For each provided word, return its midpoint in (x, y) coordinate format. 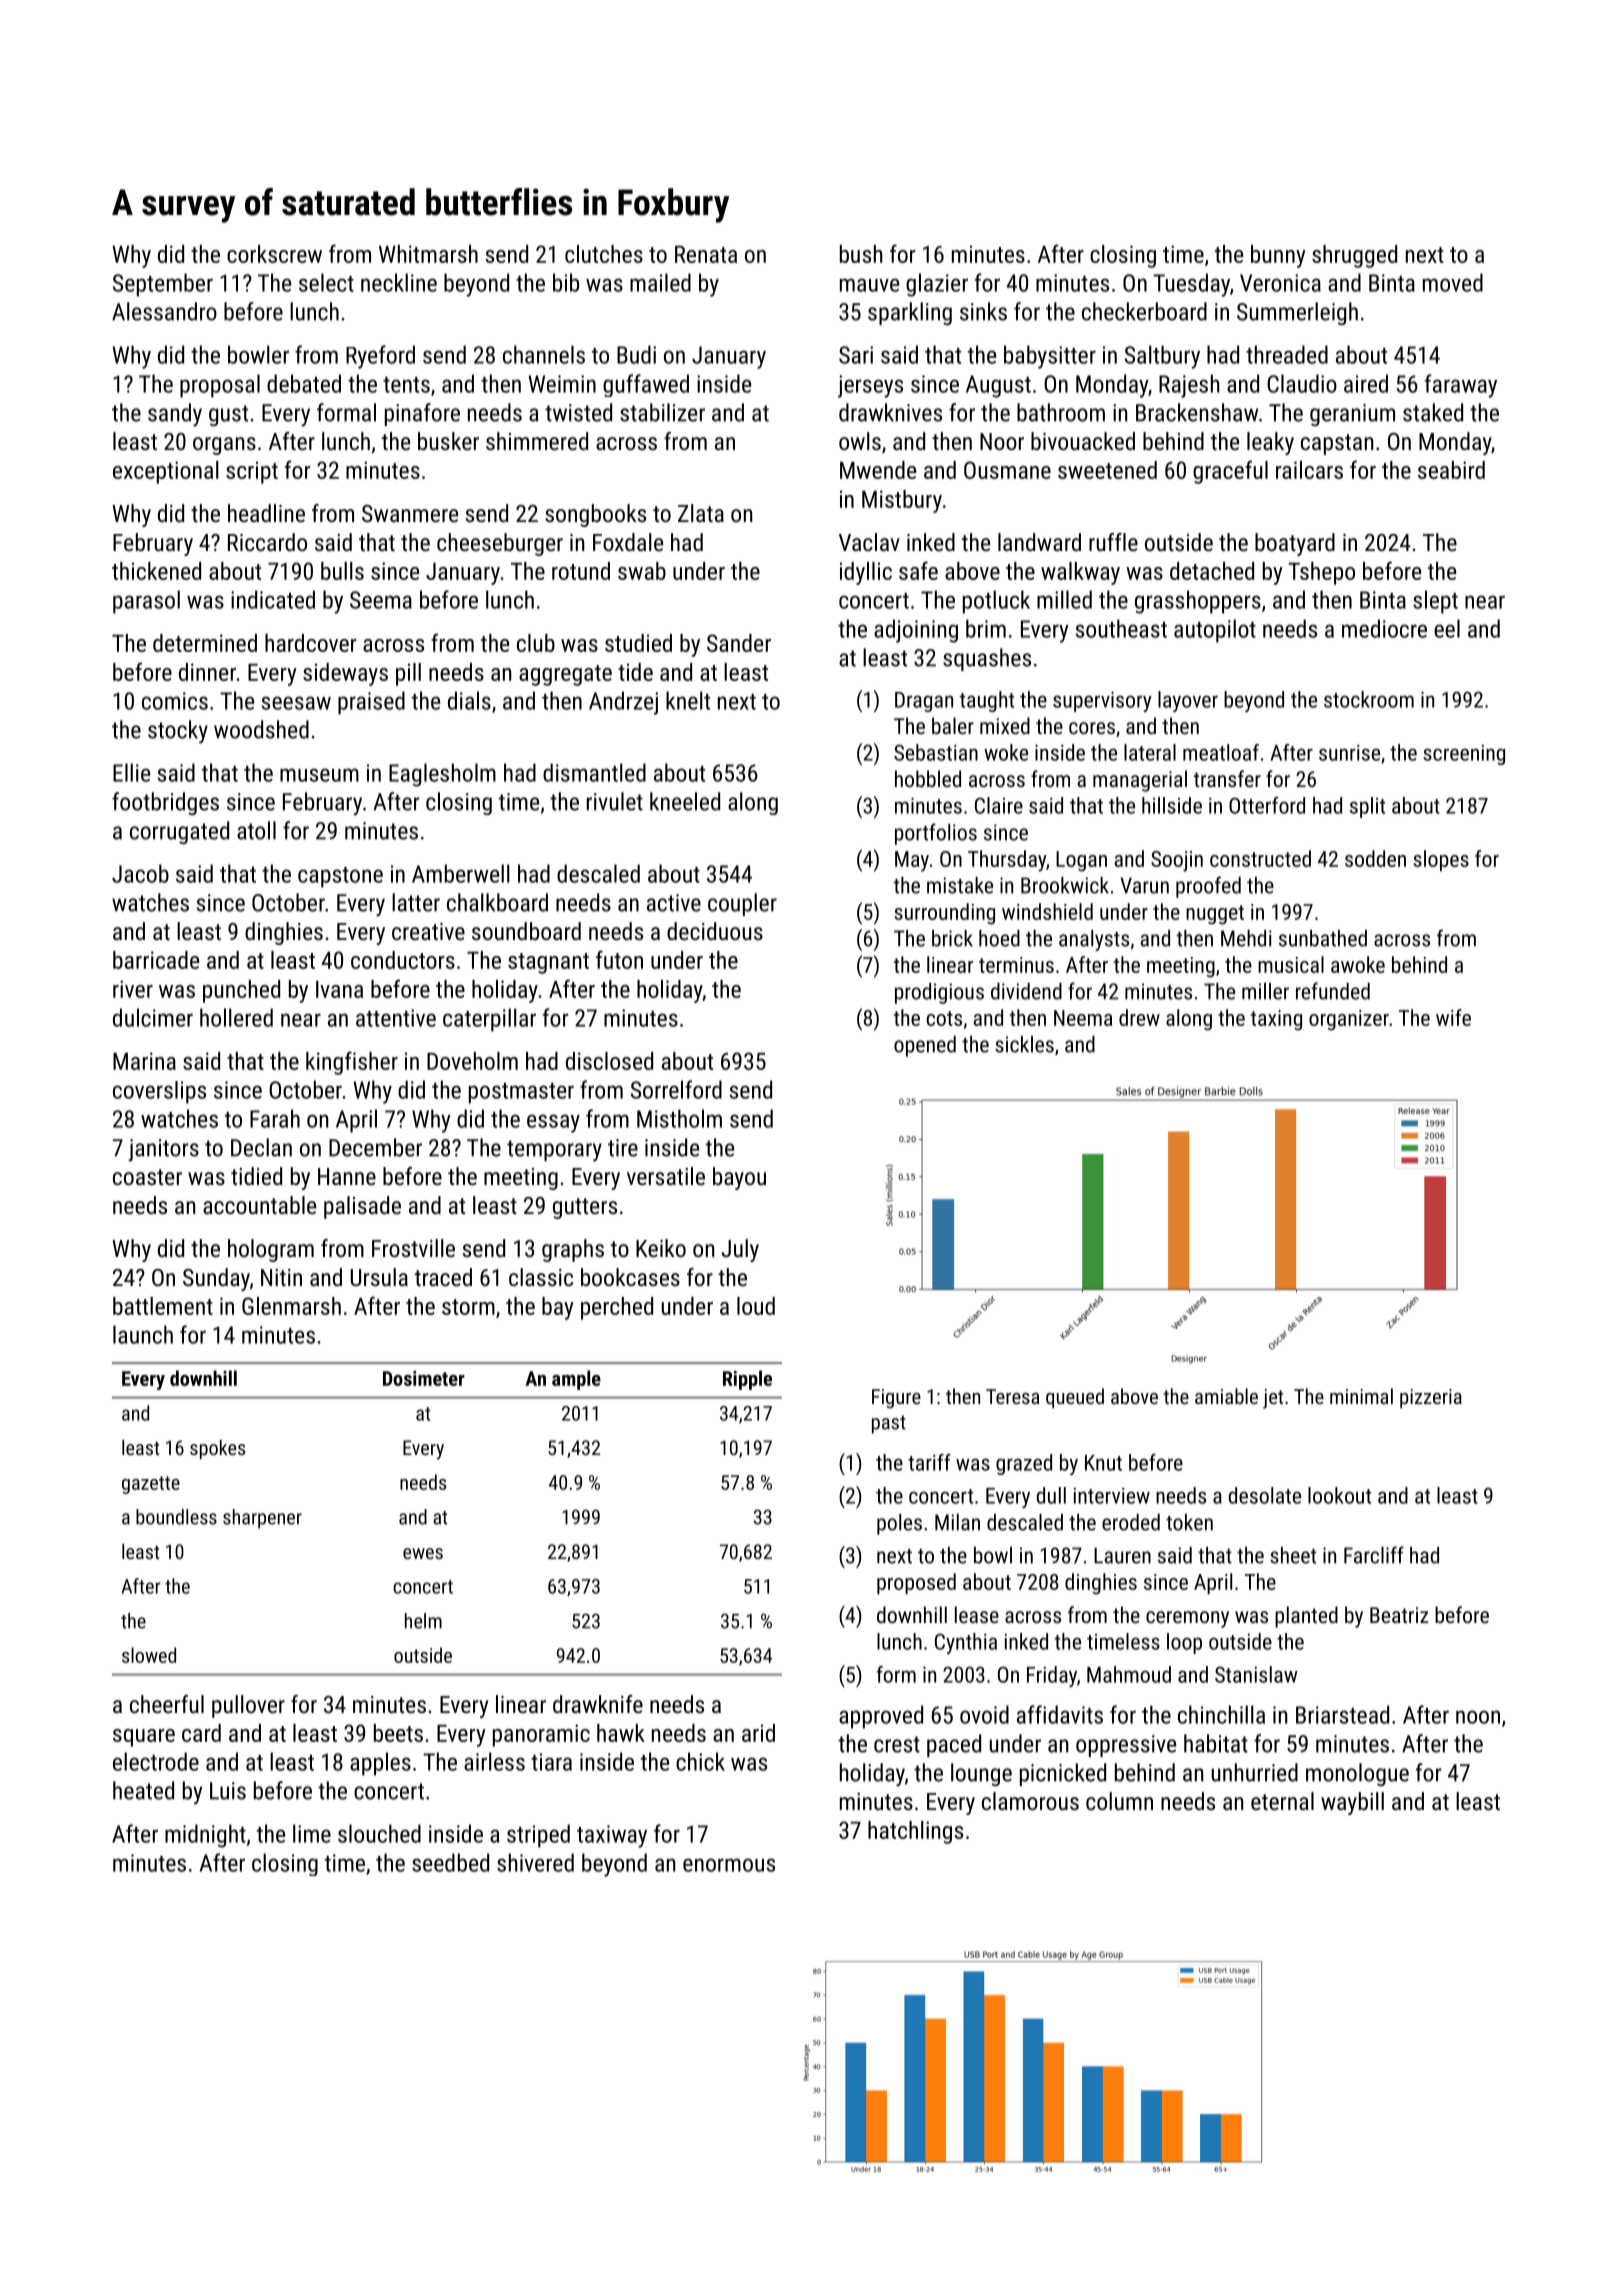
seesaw (296, 703)
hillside (1172, 805)
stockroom (1369, 699)
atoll (256, 830)
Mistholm (679, 1118)
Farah (275, 1118)
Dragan (924, 702)
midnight (205, 1836)
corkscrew (274, 254)
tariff (929, 1462)
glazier (937, 285)
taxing (1276, 1020)
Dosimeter (424, 1378)
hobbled (928, 778)
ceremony (1187, 1619)
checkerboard (1144, 311)
